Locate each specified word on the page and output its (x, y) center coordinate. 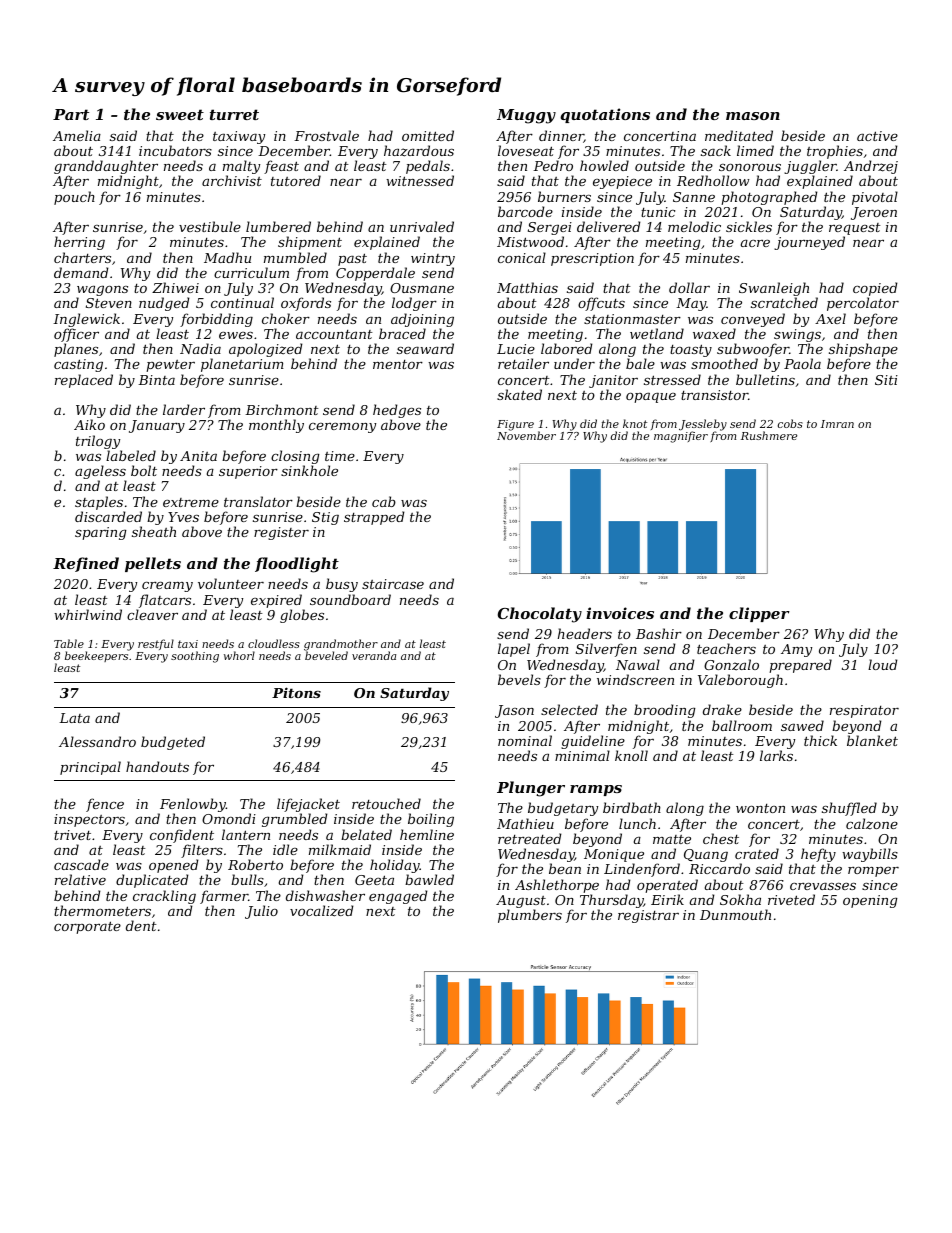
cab (384, 501)
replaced (84, 381)
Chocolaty (540, 615)
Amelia (77, 135)
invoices (620, 613)
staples (99, 503)
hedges (397, 412)
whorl (239, 655)
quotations (605, 115)
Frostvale (326, 135)
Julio (261, 912)
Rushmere (769, 435)
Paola (802, 363)
